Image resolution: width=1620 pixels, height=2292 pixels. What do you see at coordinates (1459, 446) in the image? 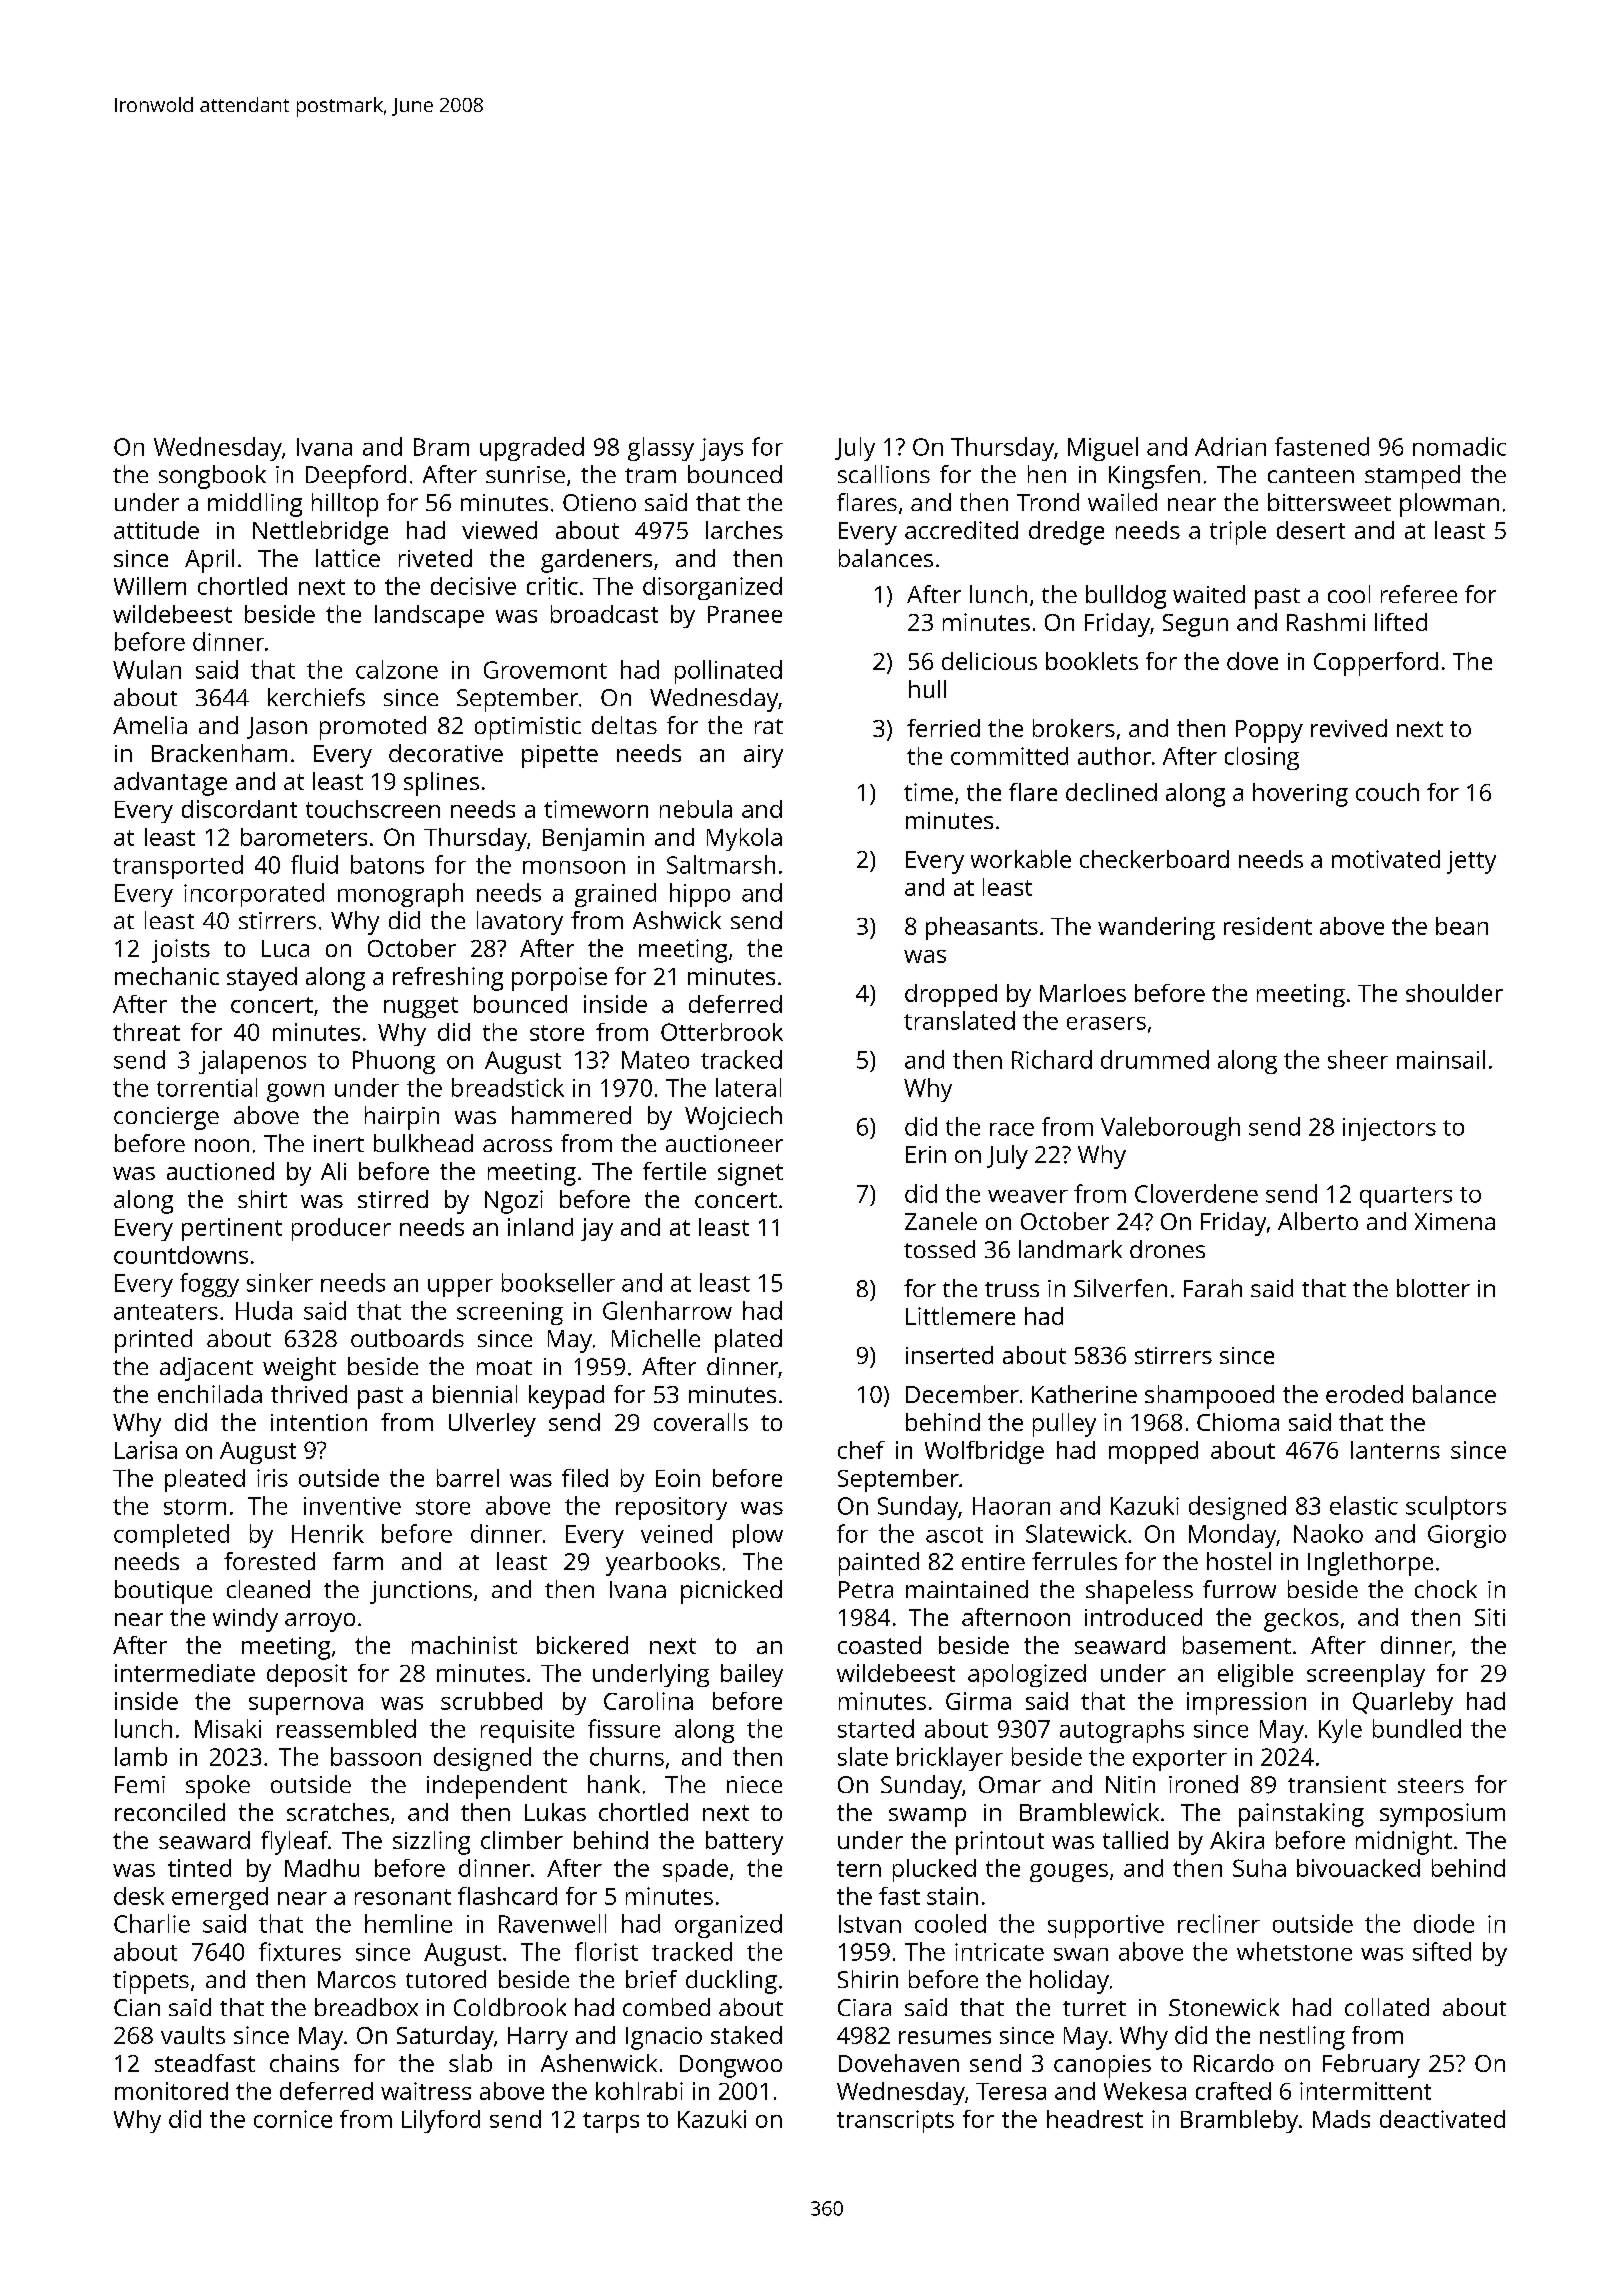
I see `nomadic` at bounding box center [1459, 446].
